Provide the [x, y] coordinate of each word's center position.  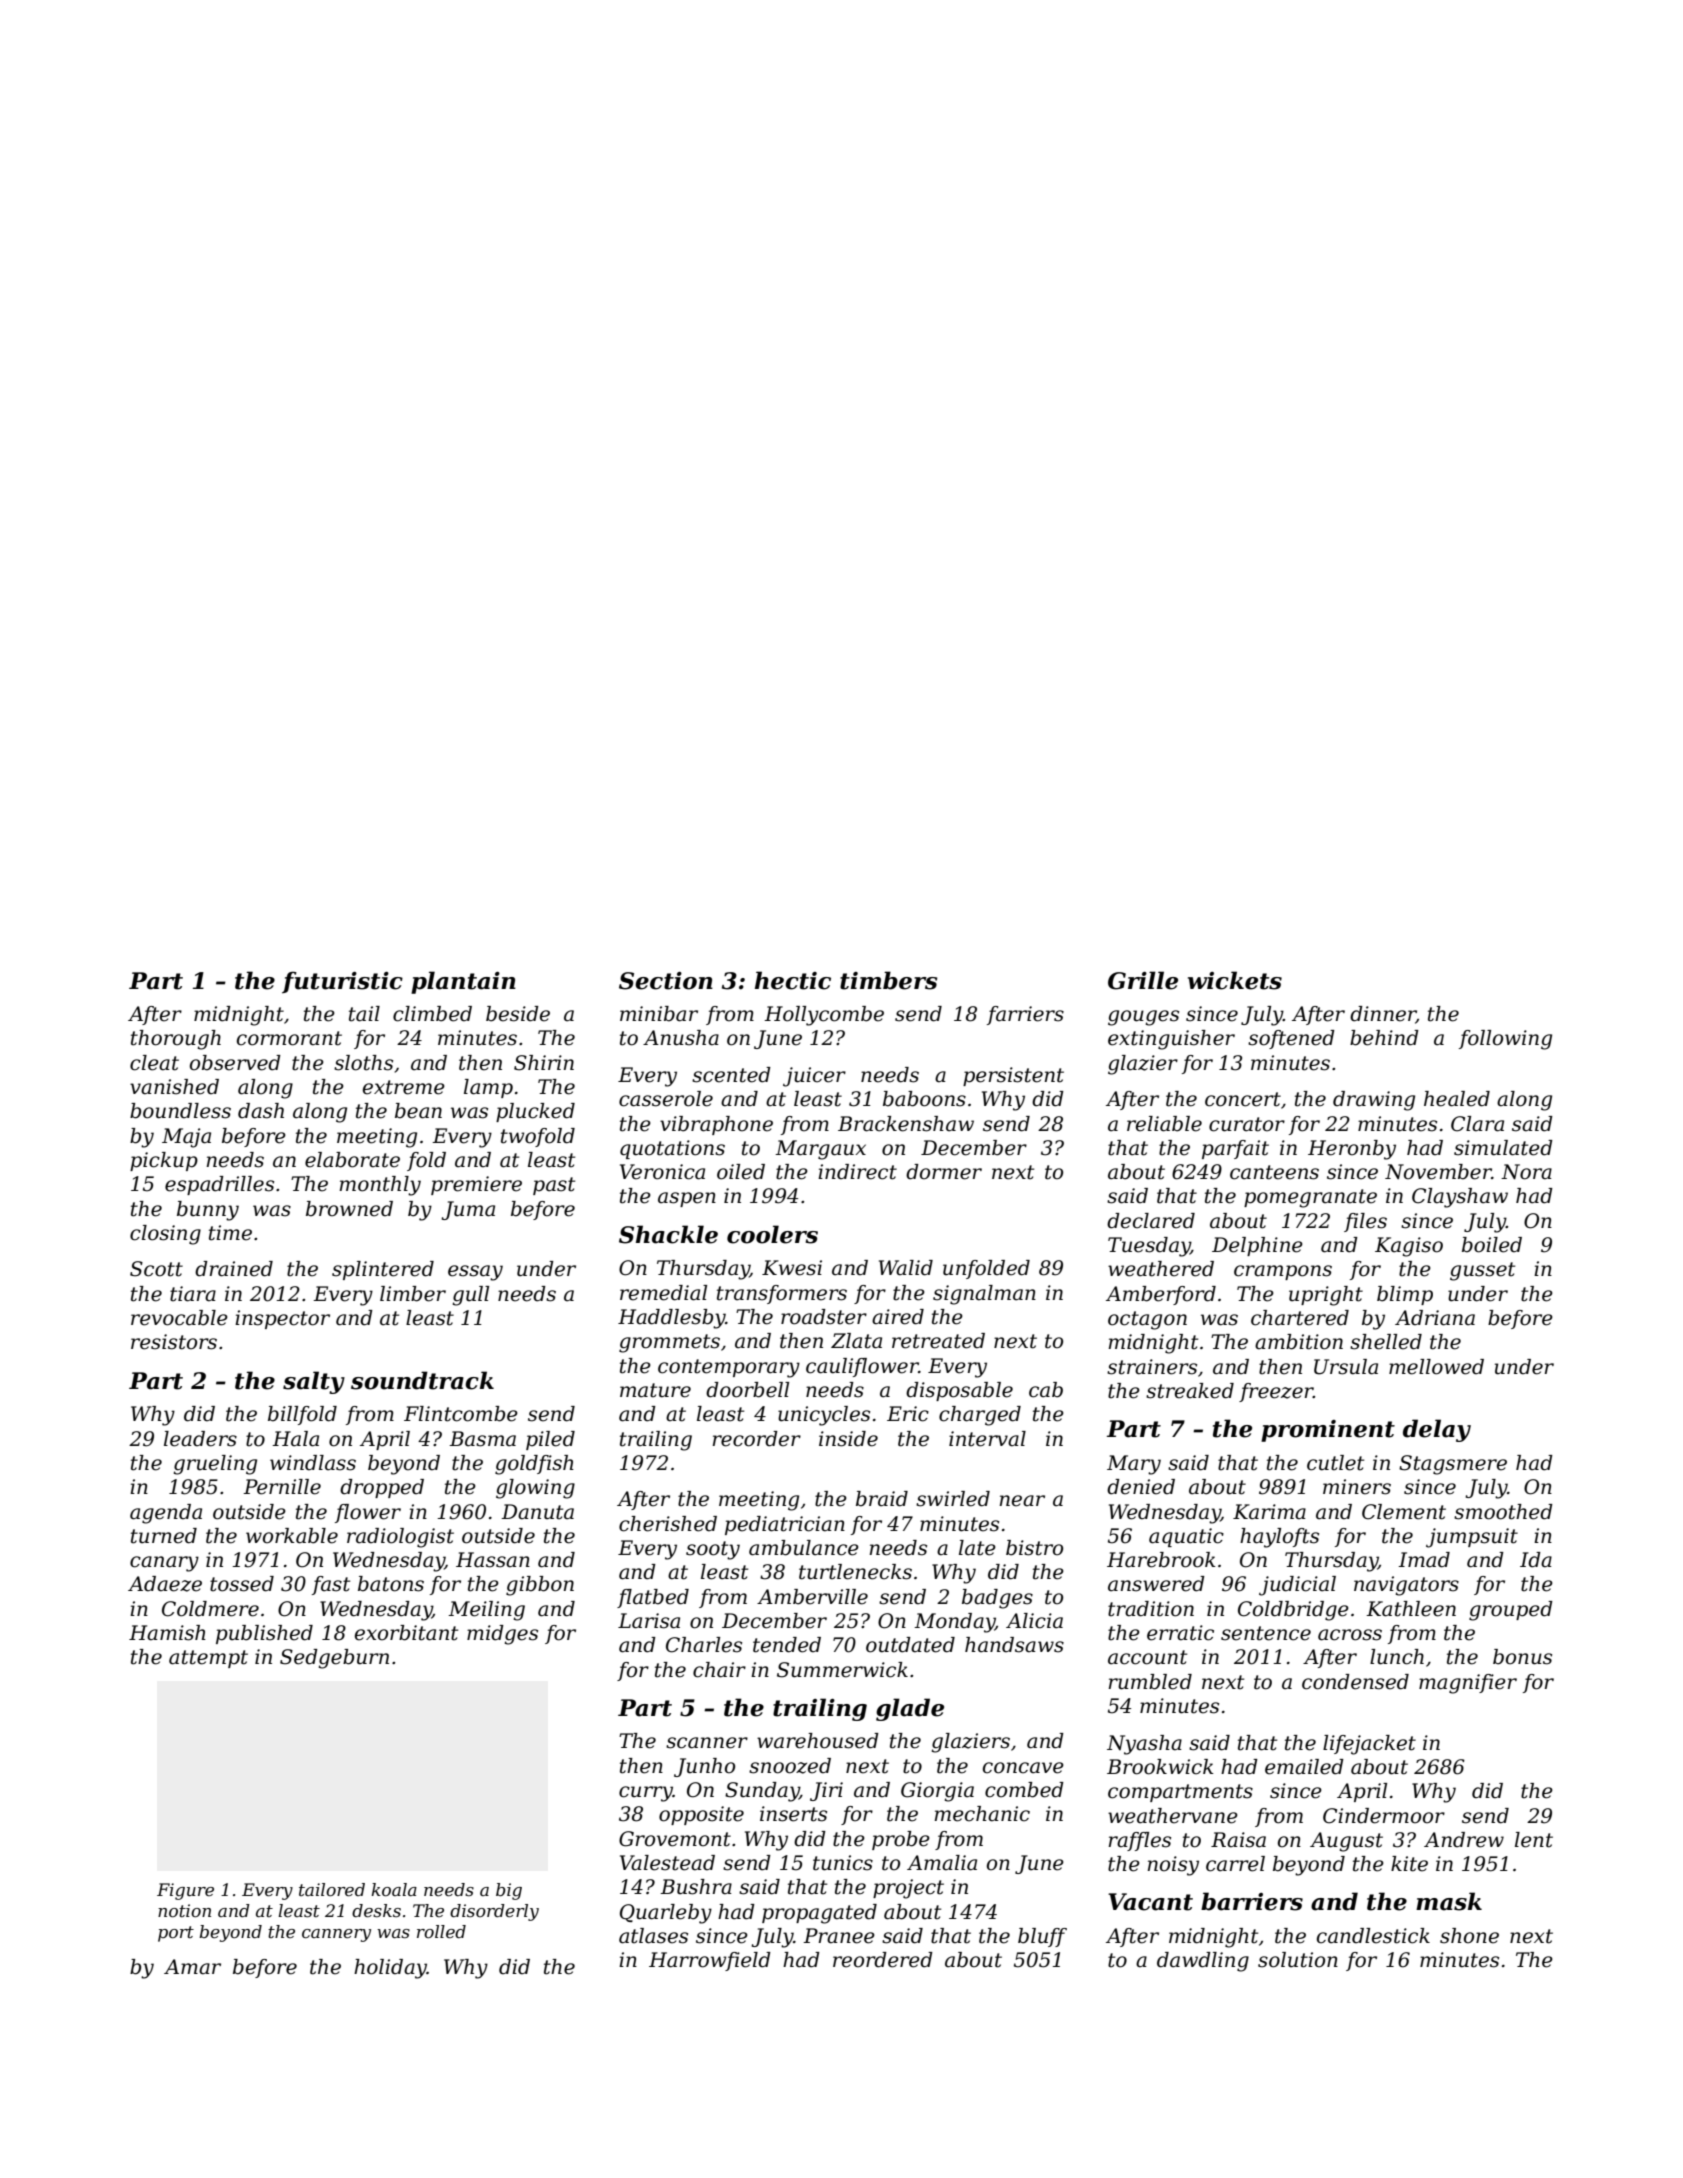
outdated [910, 1645]
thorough [176, 1040]
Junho [704, 1767]
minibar [659, 1014]
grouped [1511, 1611]
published [264, 1634]
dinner [1383, 1015]
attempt [208, 1659]
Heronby [1352, 1150]
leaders [200, 1439]
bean [418, 1111]
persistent [1013, 1076]
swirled [953, 1499]
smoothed [1503, 1512]
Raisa [1238, 1840]
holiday [390, 1969]
